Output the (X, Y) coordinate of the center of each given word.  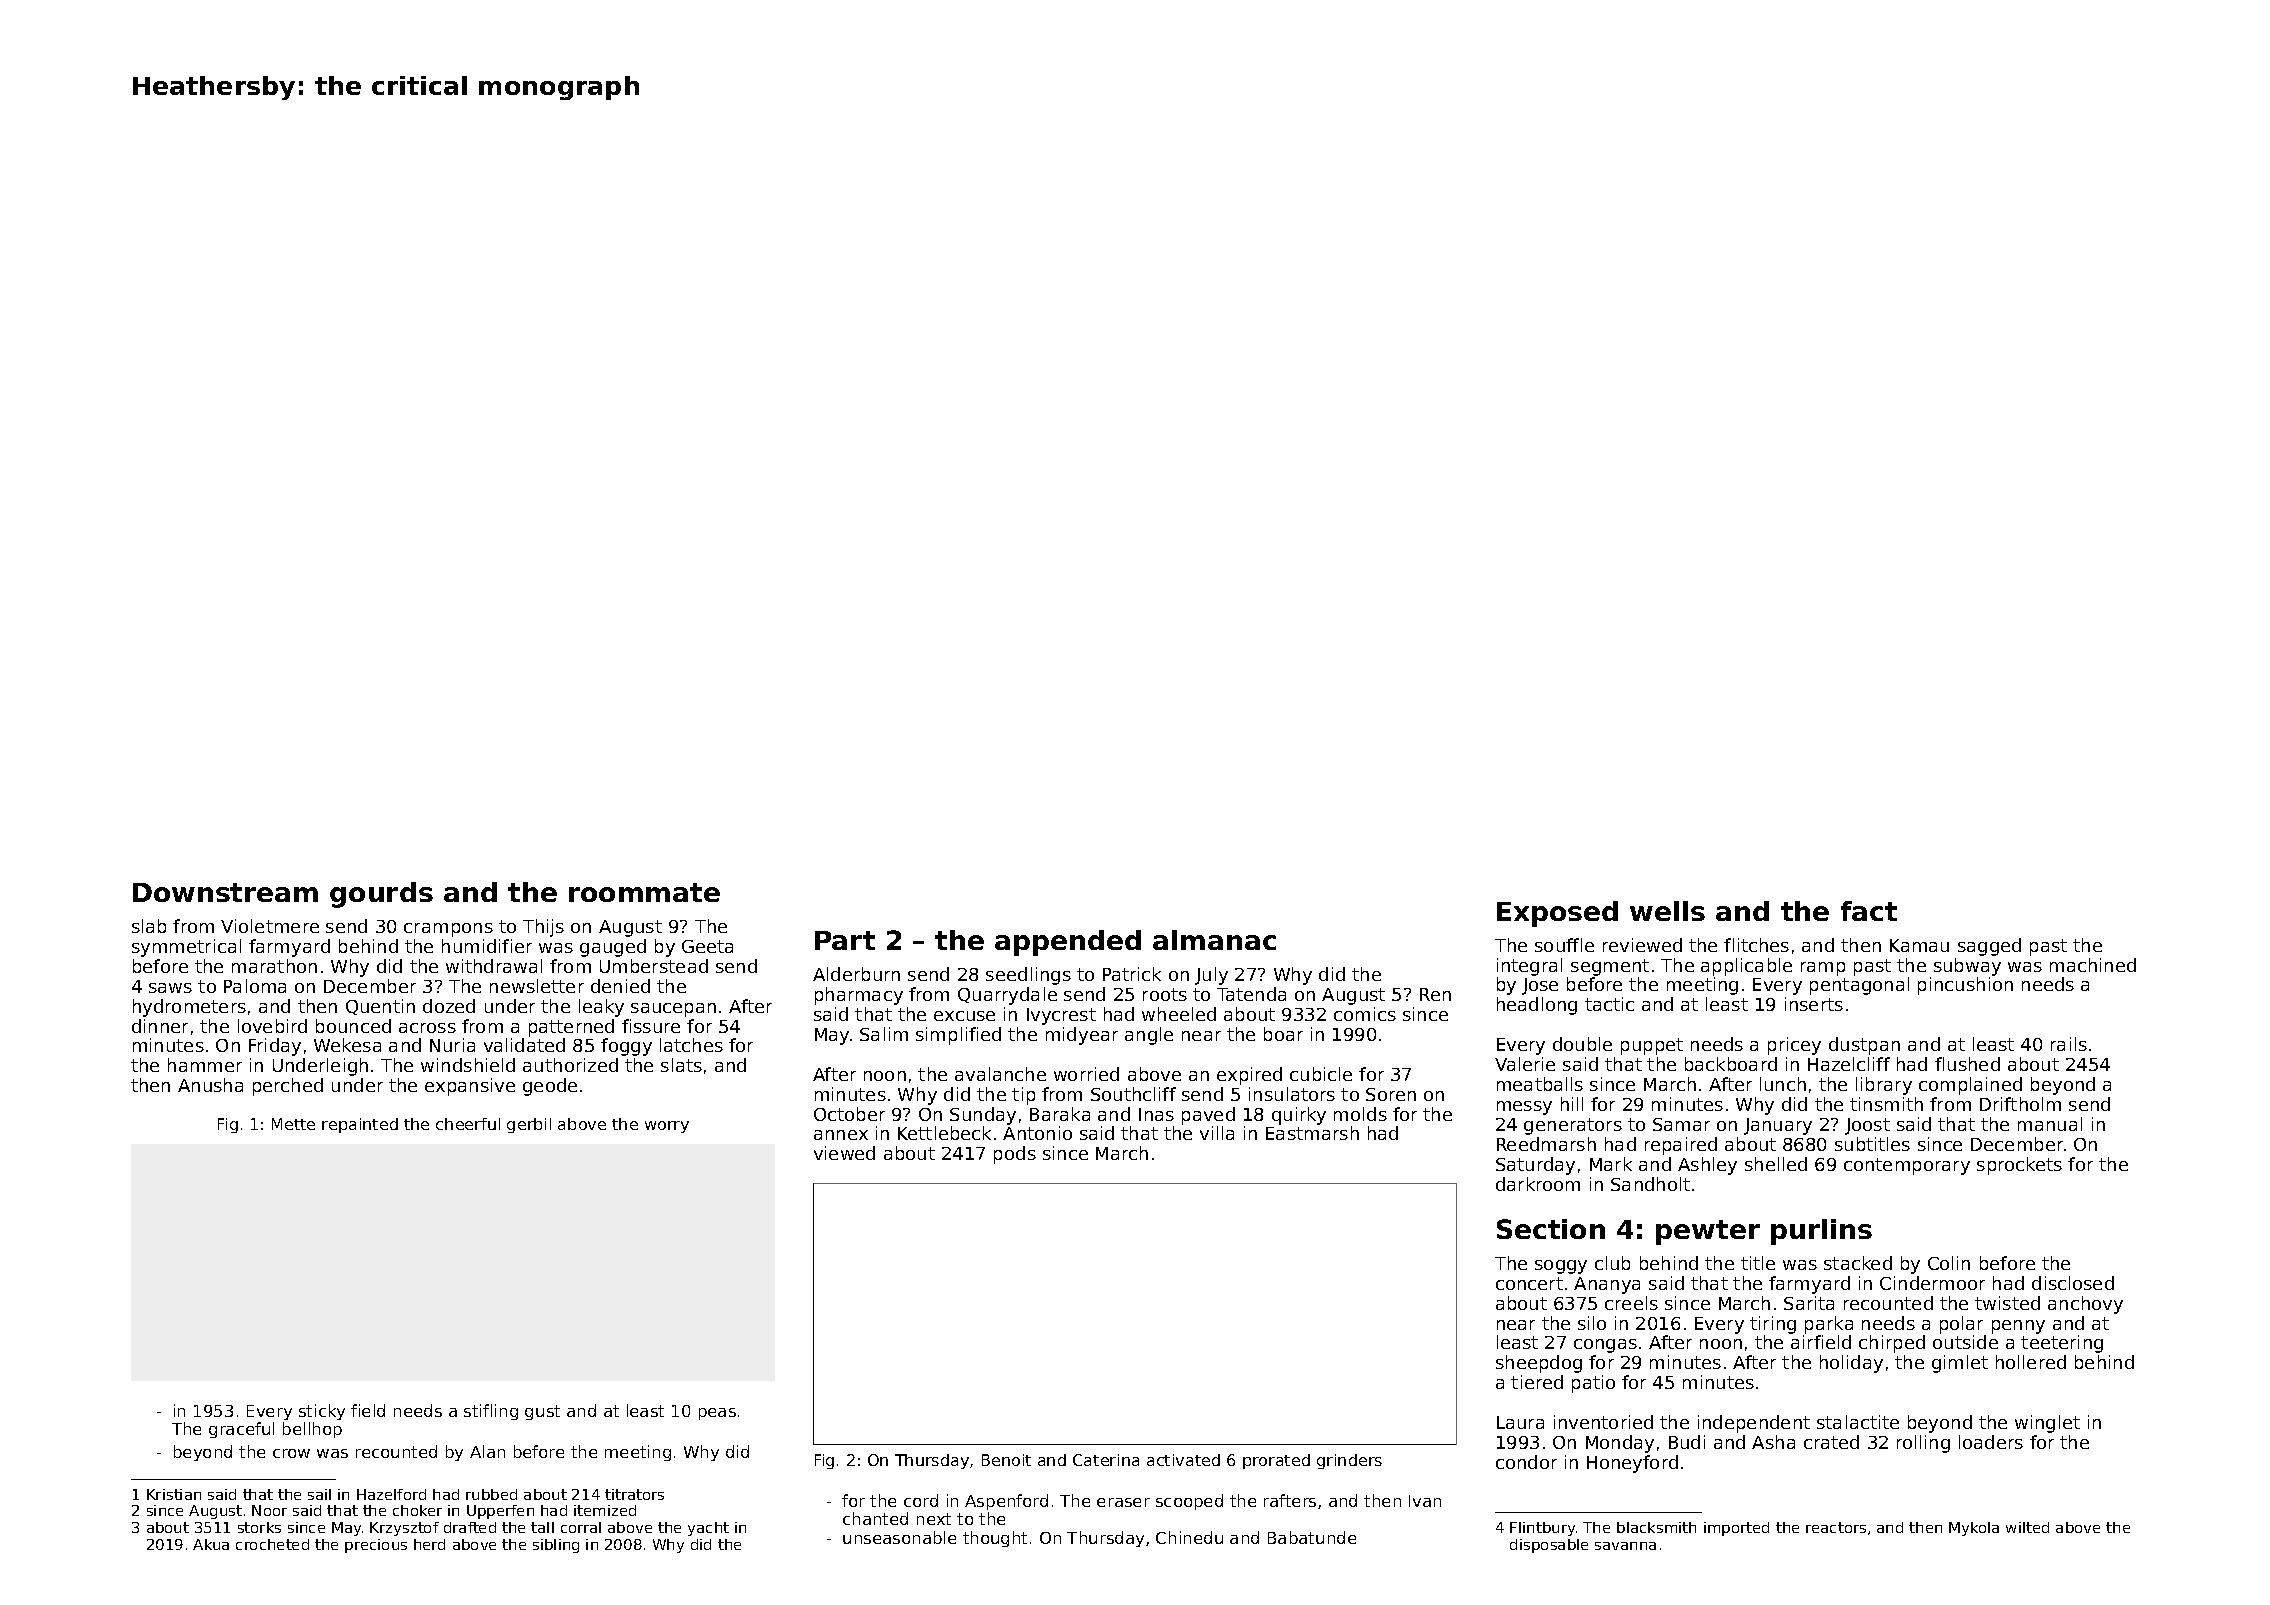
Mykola (1974, 1529)
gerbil (529, 1125)
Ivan (1425, 1501)
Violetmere (270, 926)
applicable (1746, 967)
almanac (1214, 940)
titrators (634, 1494)
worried (1086, 1074)
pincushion (1965, 986)
